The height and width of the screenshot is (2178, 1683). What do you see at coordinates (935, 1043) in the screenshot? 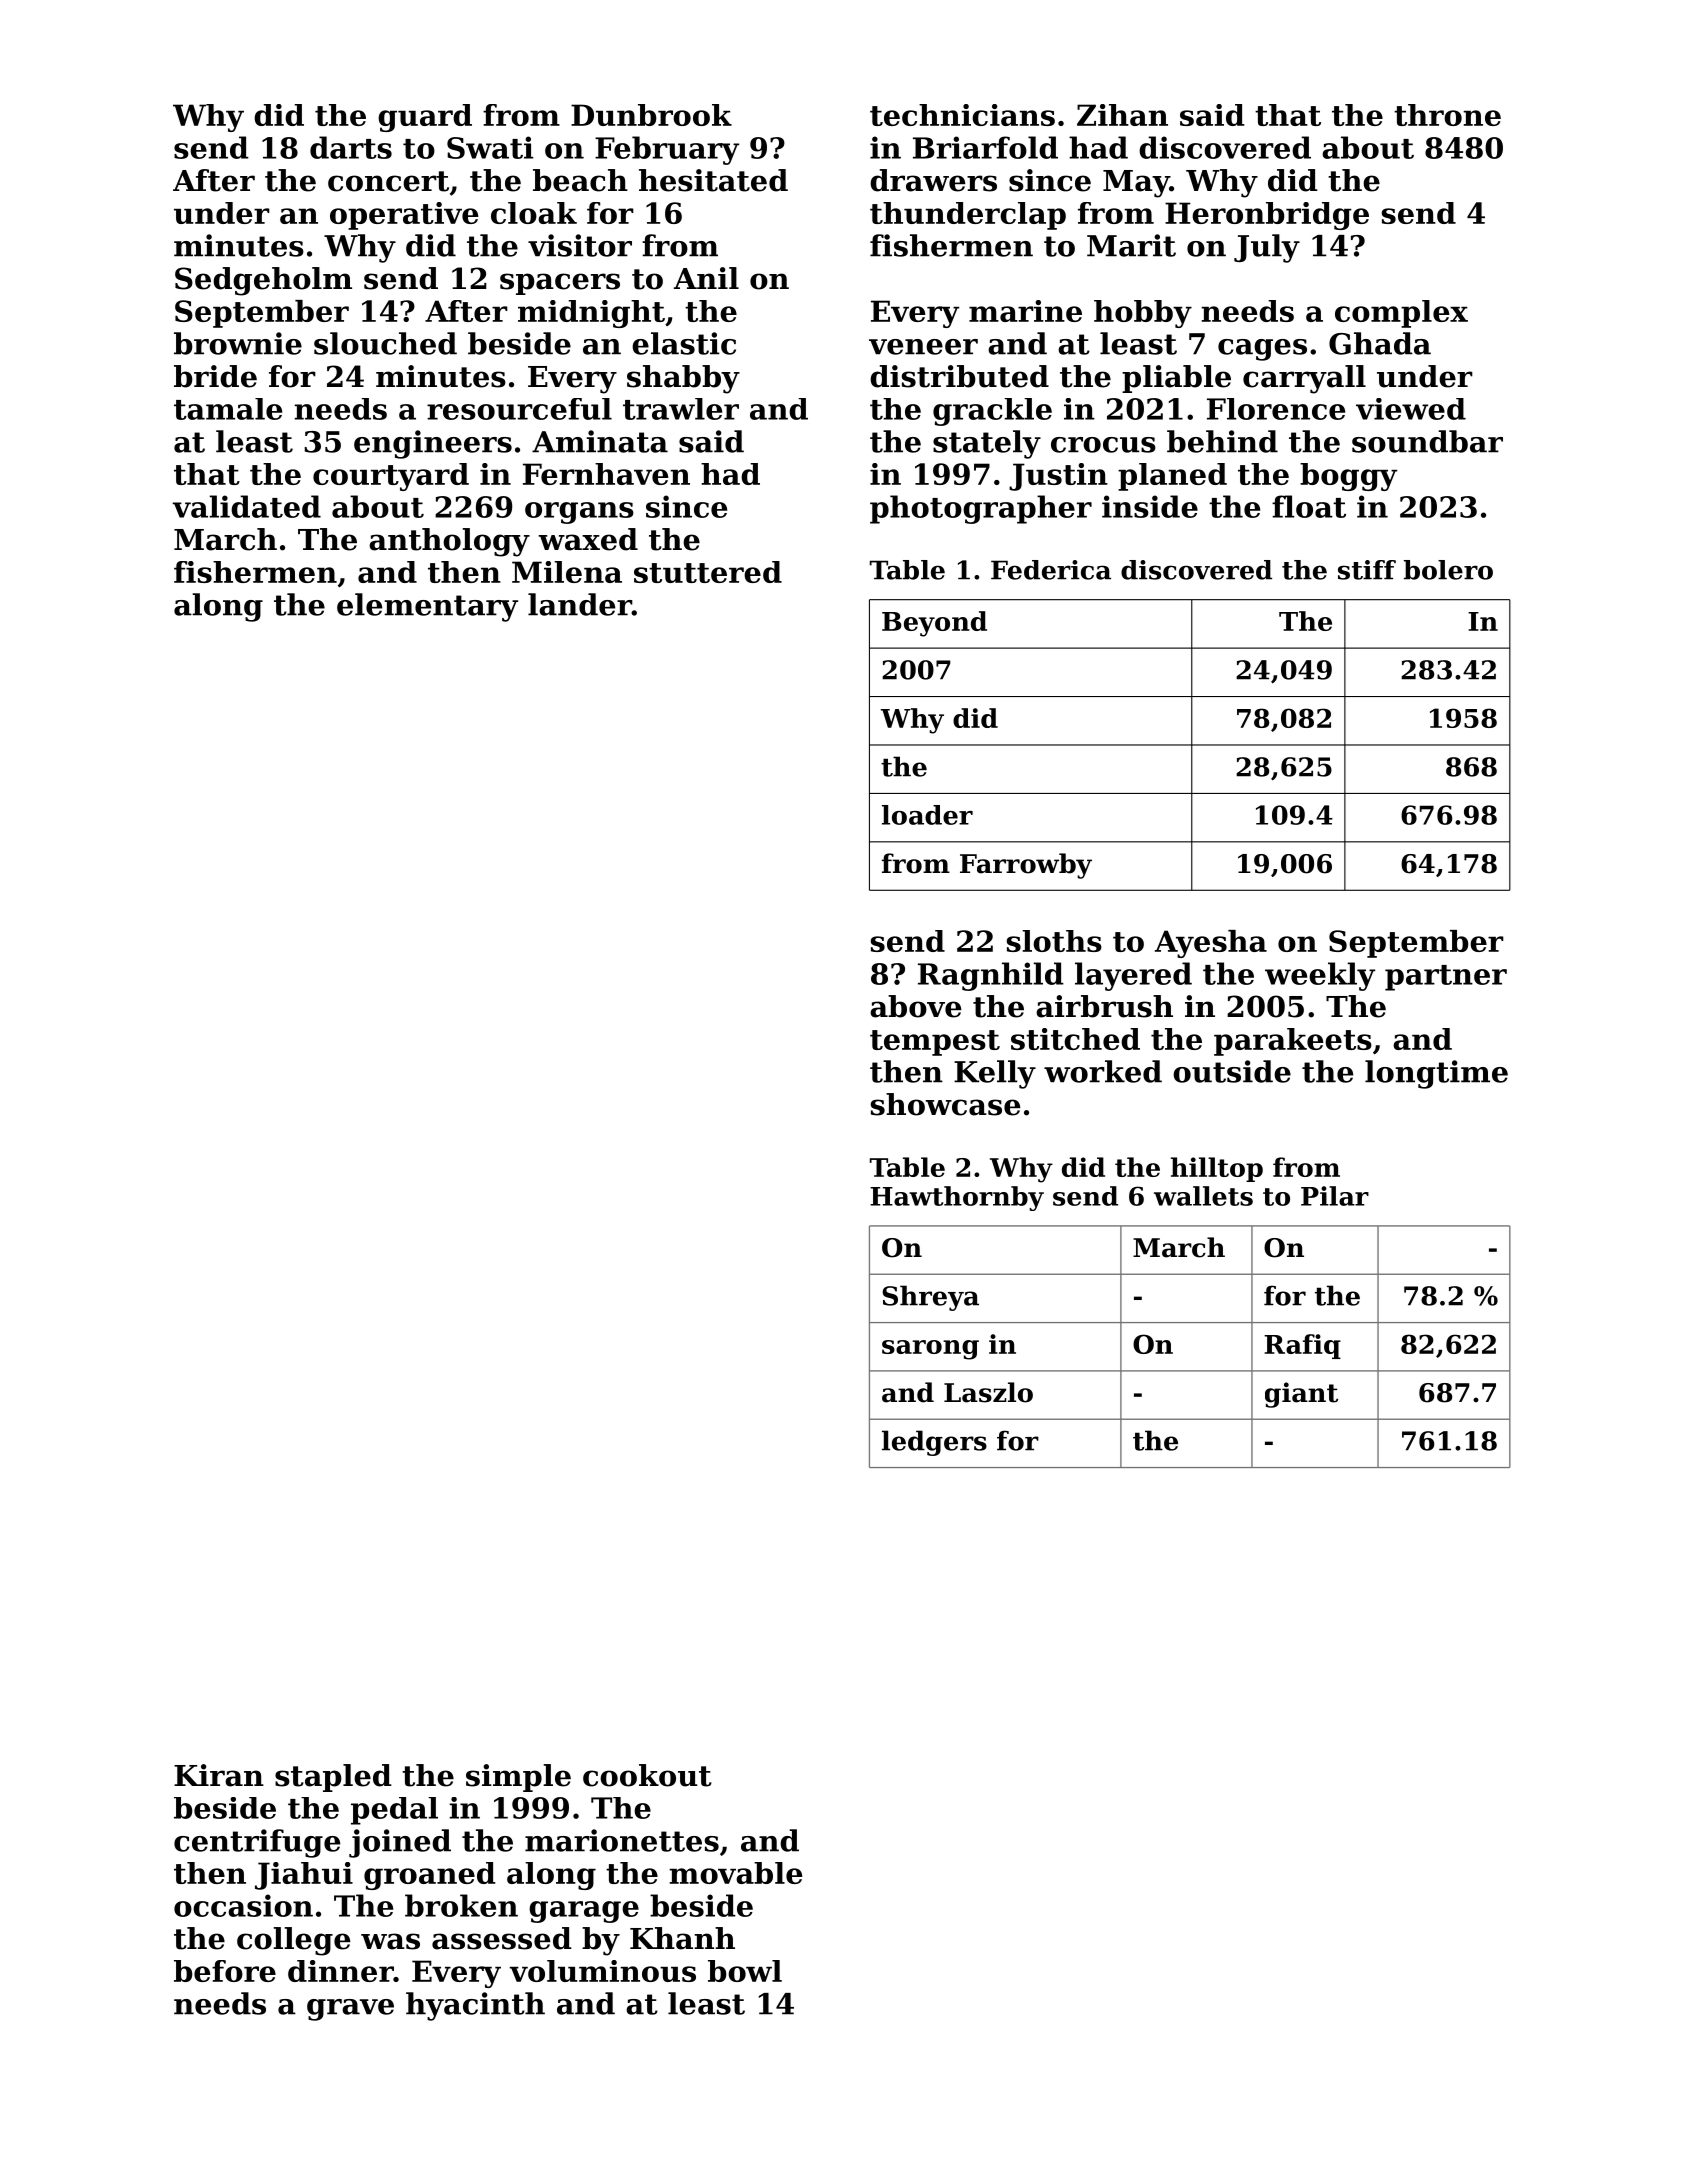
I see `tempest` at bounding box center [935, 1043].
